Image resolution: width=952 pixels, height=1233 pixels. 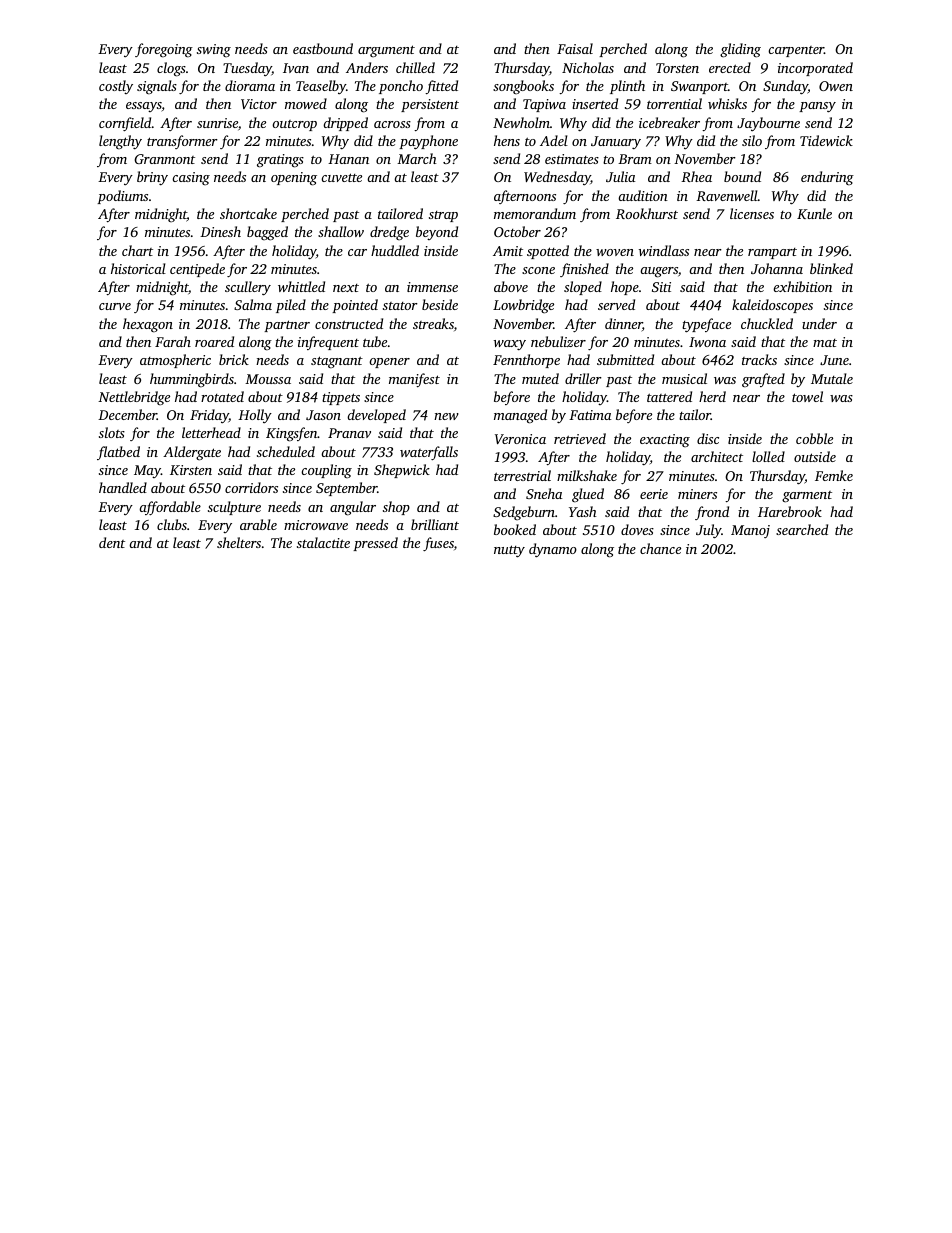 I want to click on herd, so click(x=712, y=396).
